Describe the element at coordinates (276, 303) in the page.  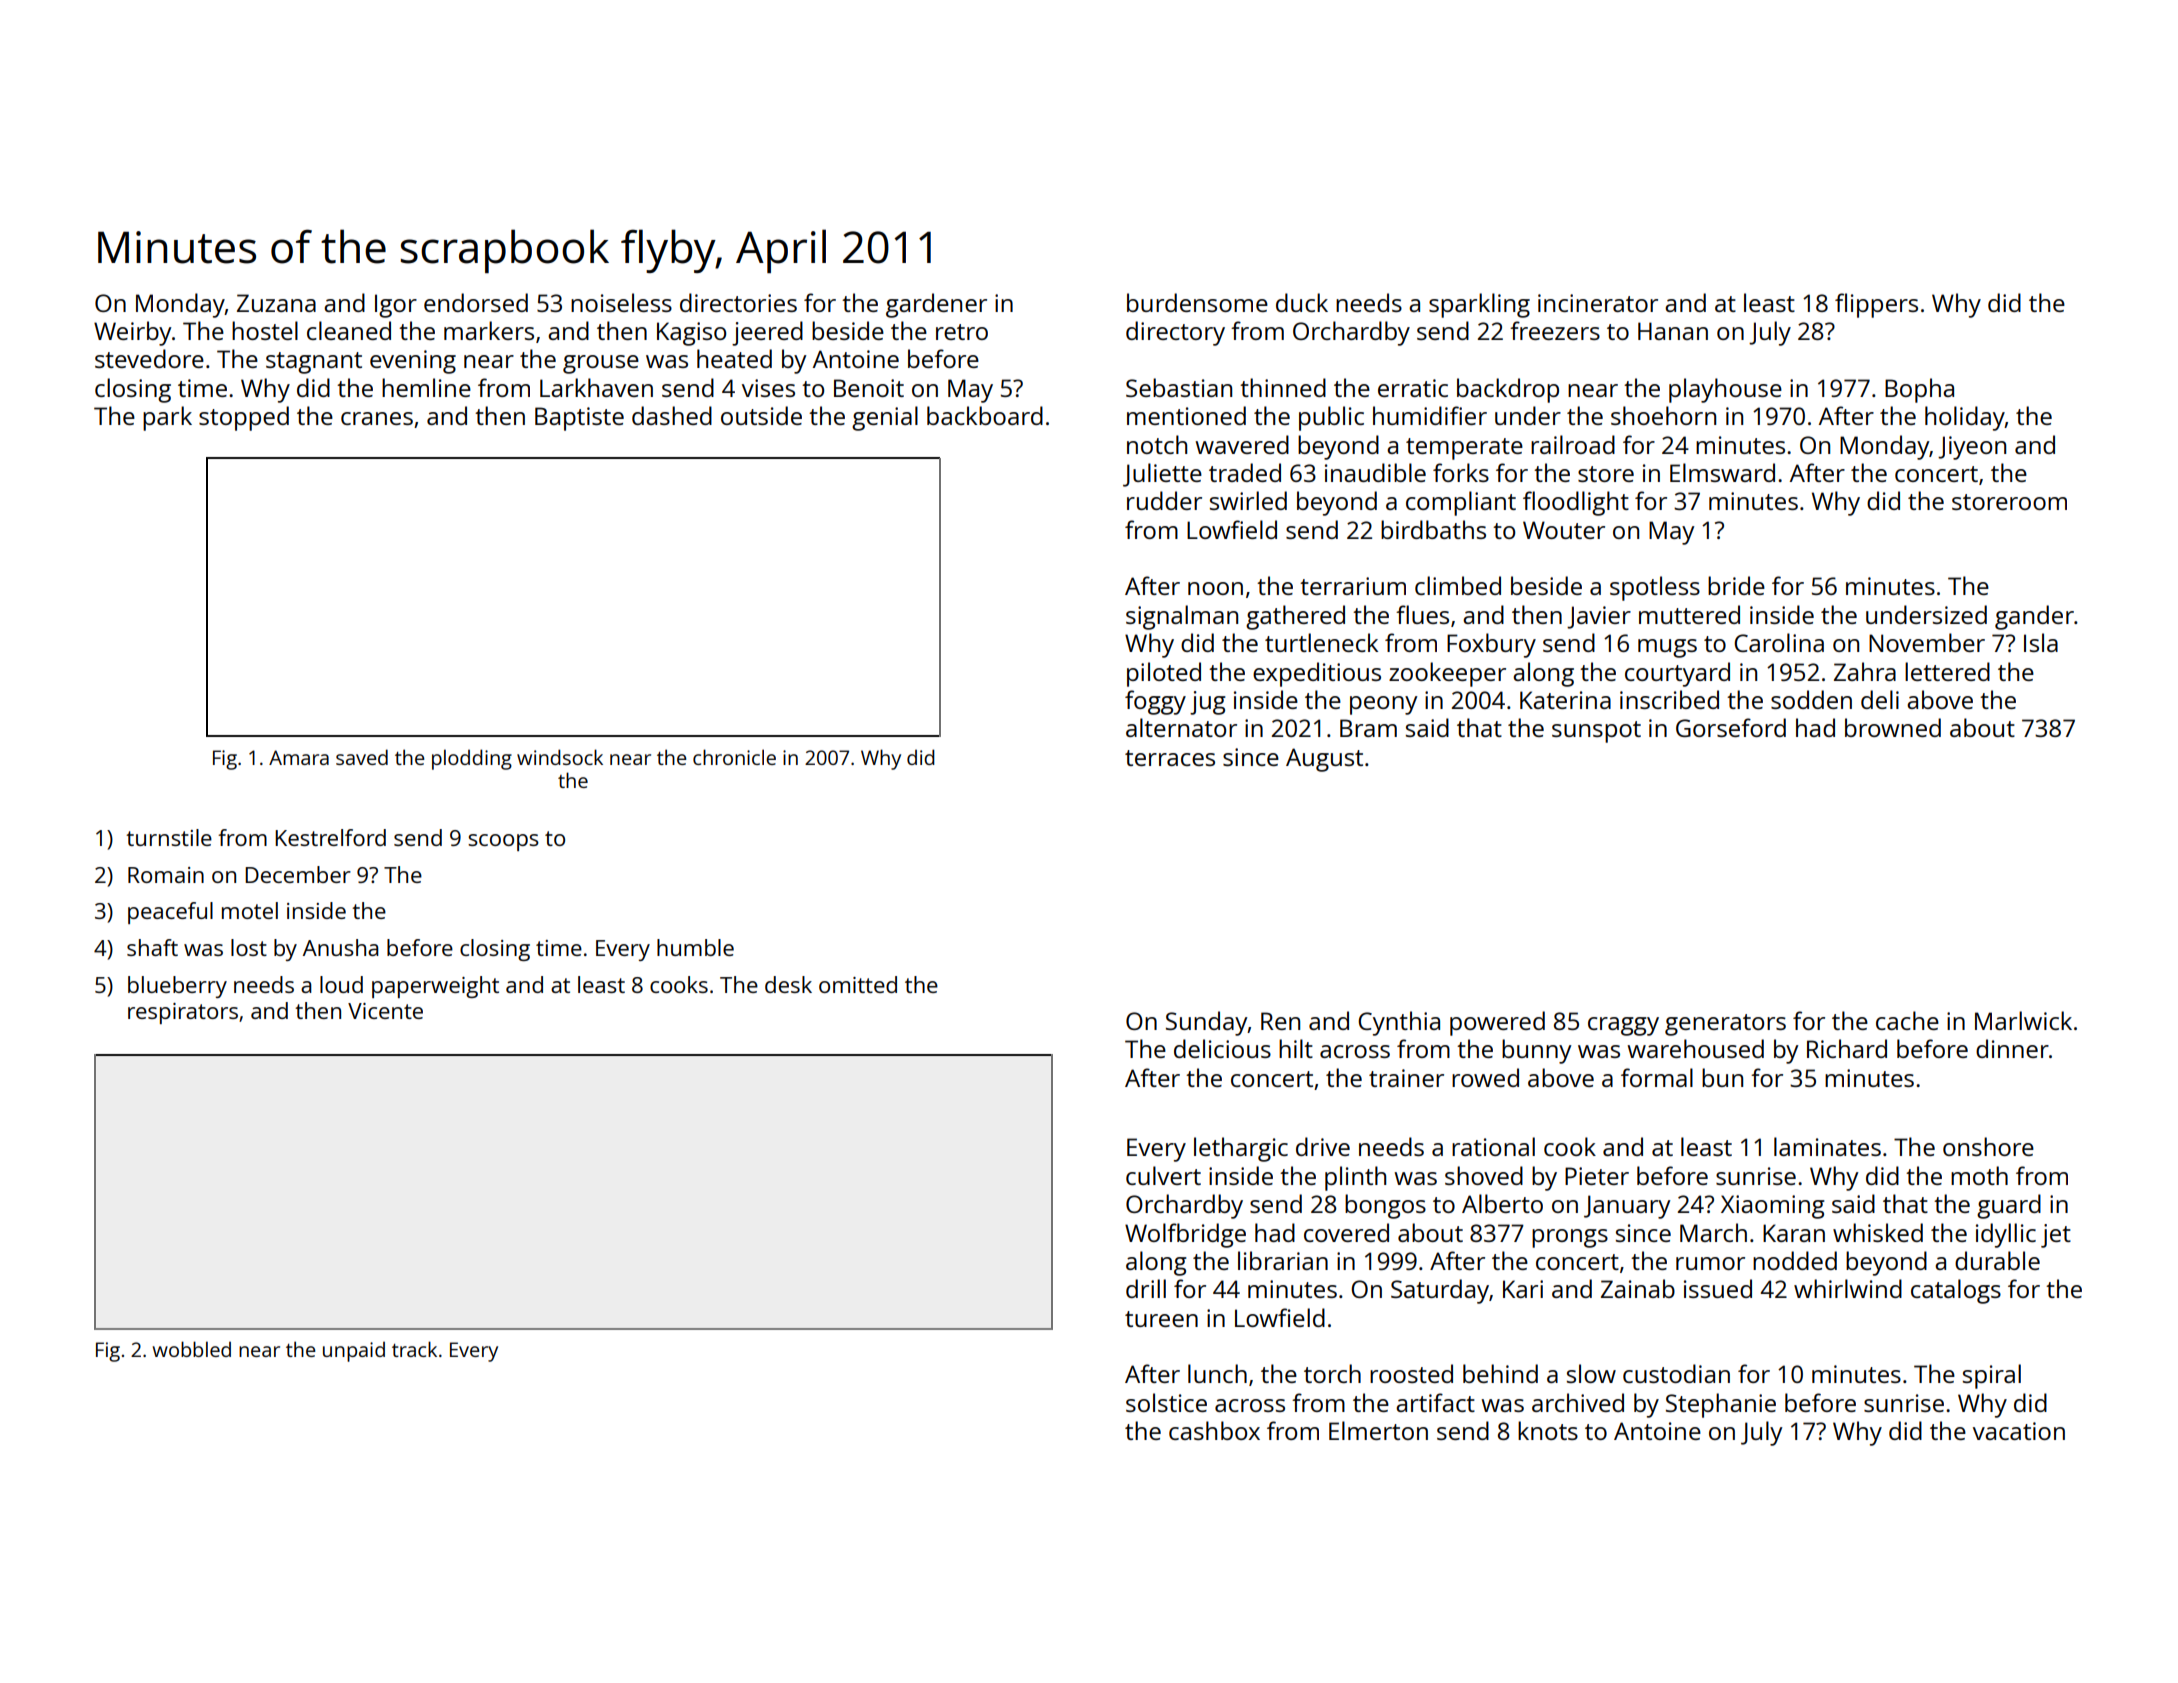
I see `Zuzana` at that location.
